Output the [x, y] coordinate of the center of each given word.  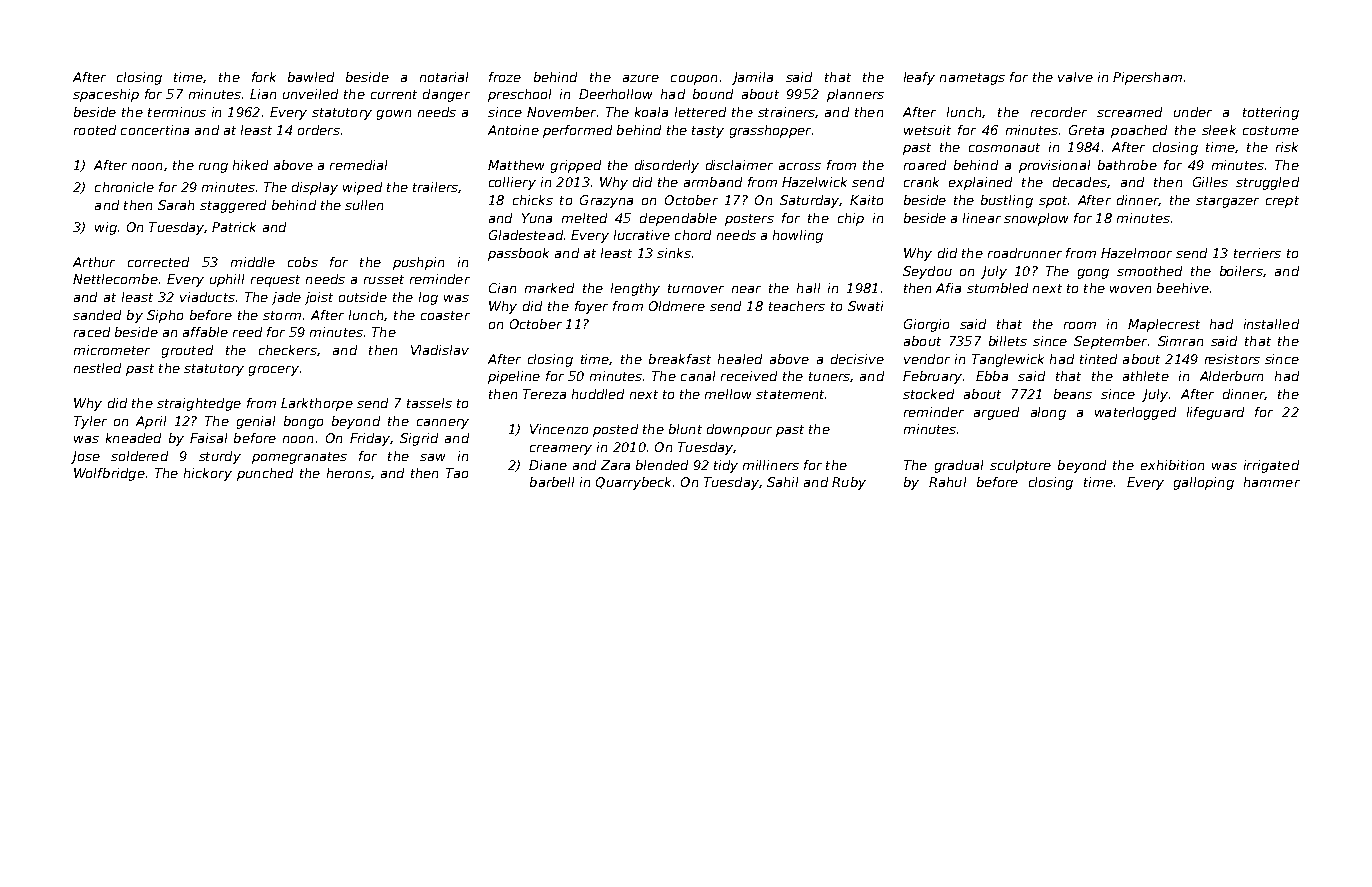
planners [855, 95]
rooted [95, 130]
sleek [1219, 130]
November [561, 112]
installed [1271, 324]
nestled [97, 368]
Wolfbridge [109, 474]
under [1193, 112]
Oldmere [677, 306]
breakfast [680, 359]
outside [363, 297]
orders [319, 130]
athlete [1146, 376]
